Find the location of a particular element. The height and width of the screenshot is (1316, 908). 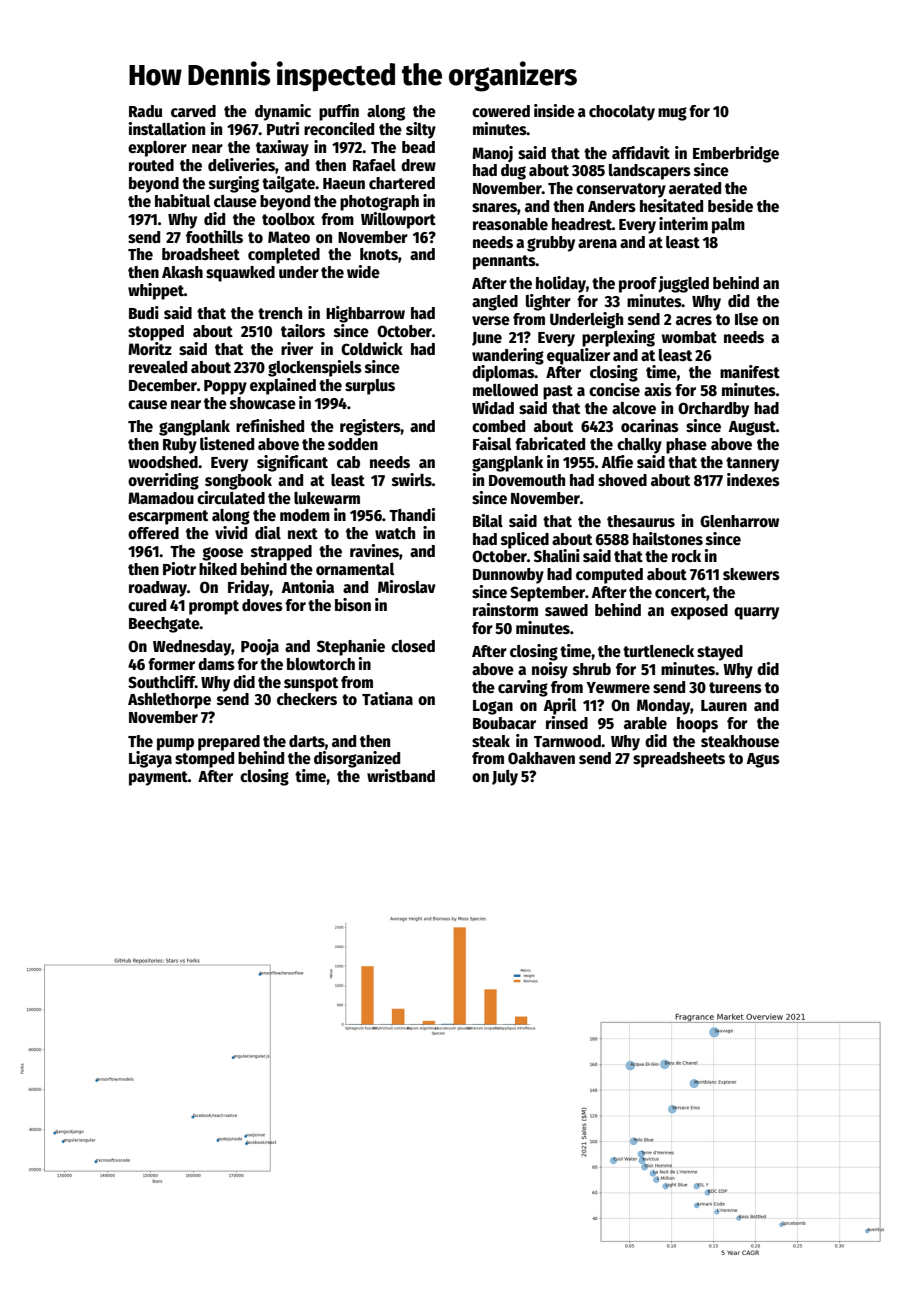

Miroslav is located at coordinates (407, 586).
